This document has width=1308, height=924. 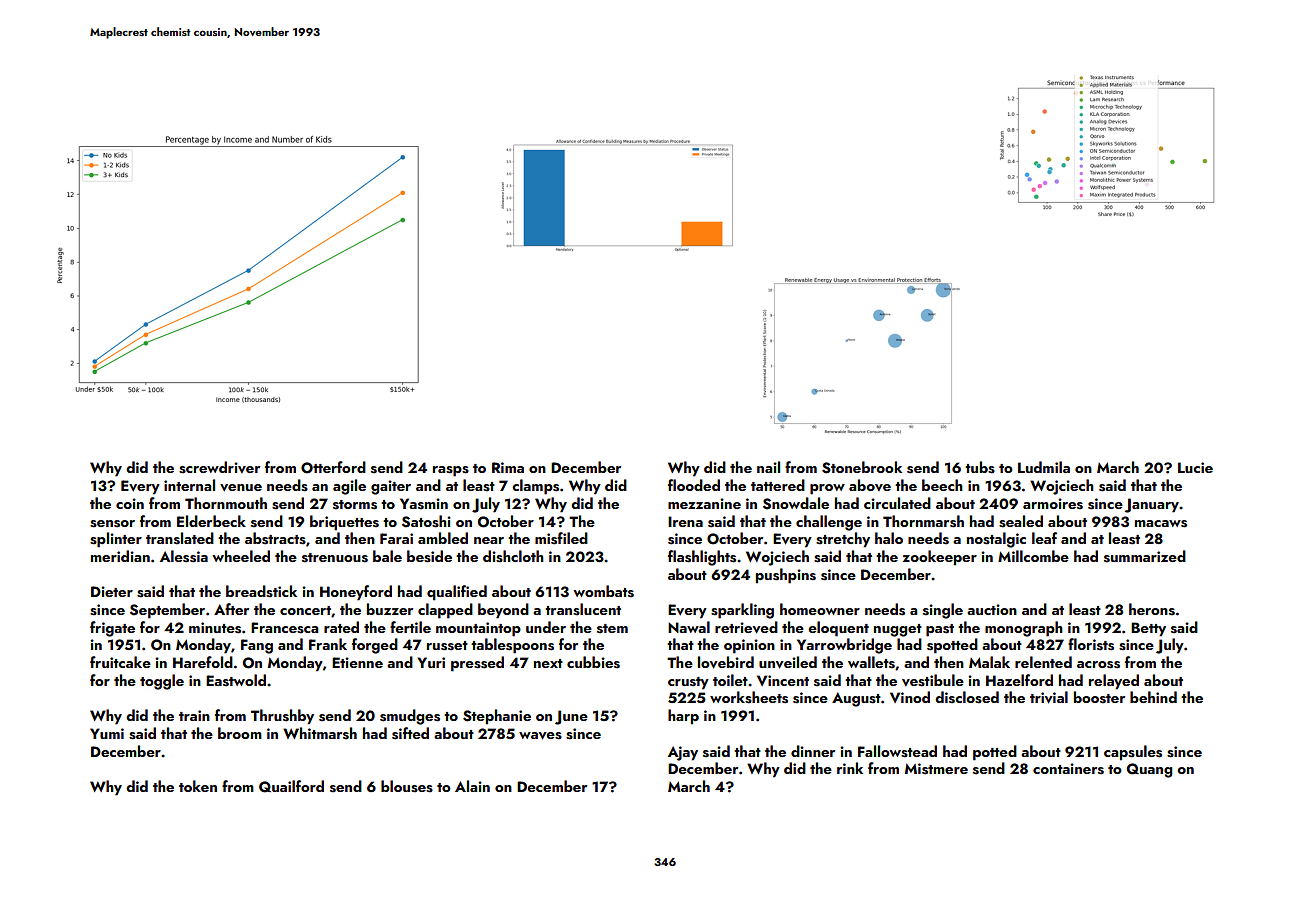 What do you see at coordinates (1099, 697) in the document?
I see `booster` at bounding box center [1099, 697].
